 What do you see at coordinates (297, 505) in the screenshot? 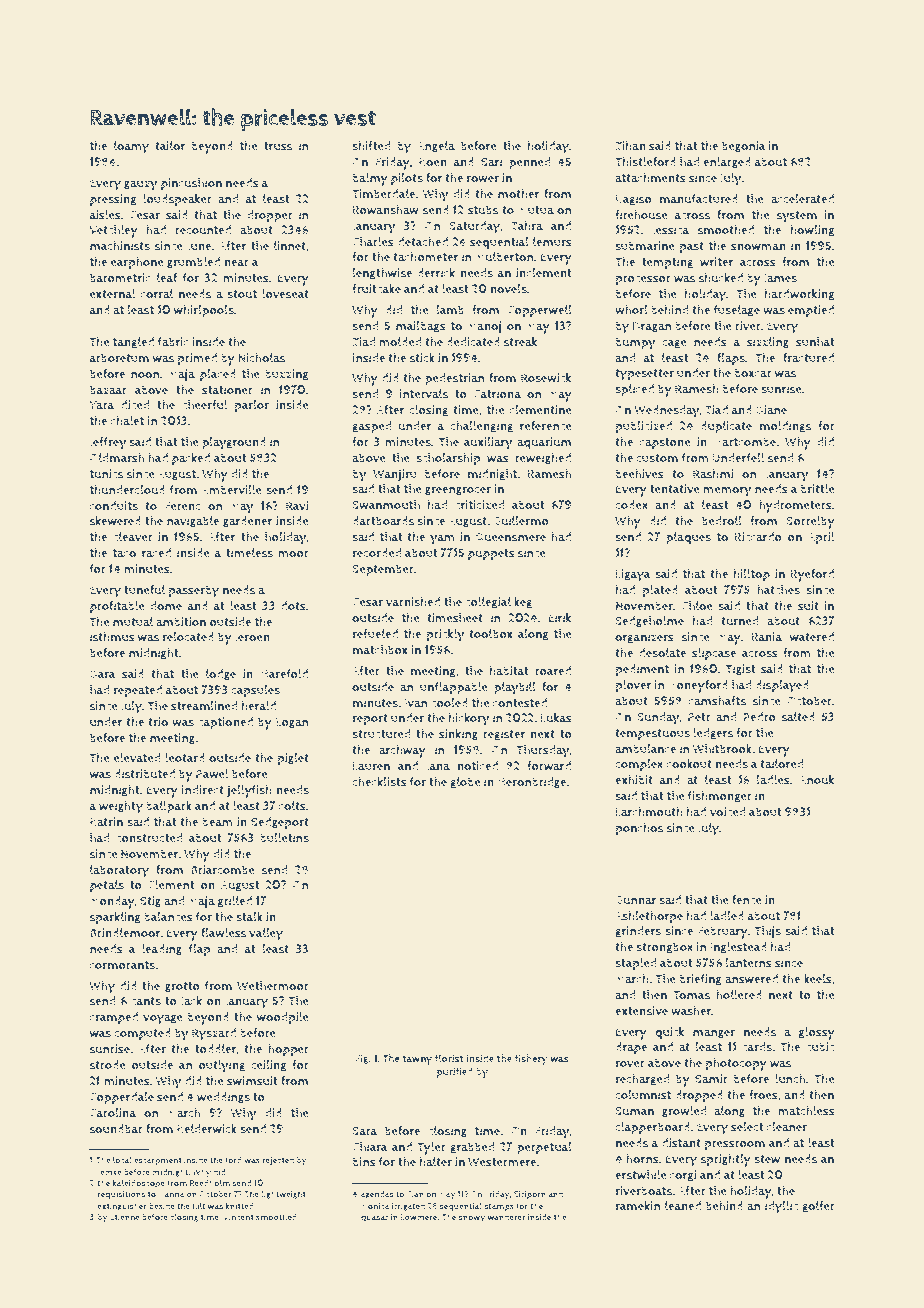
I see `Ravi` at bounding box center [297, 505].
